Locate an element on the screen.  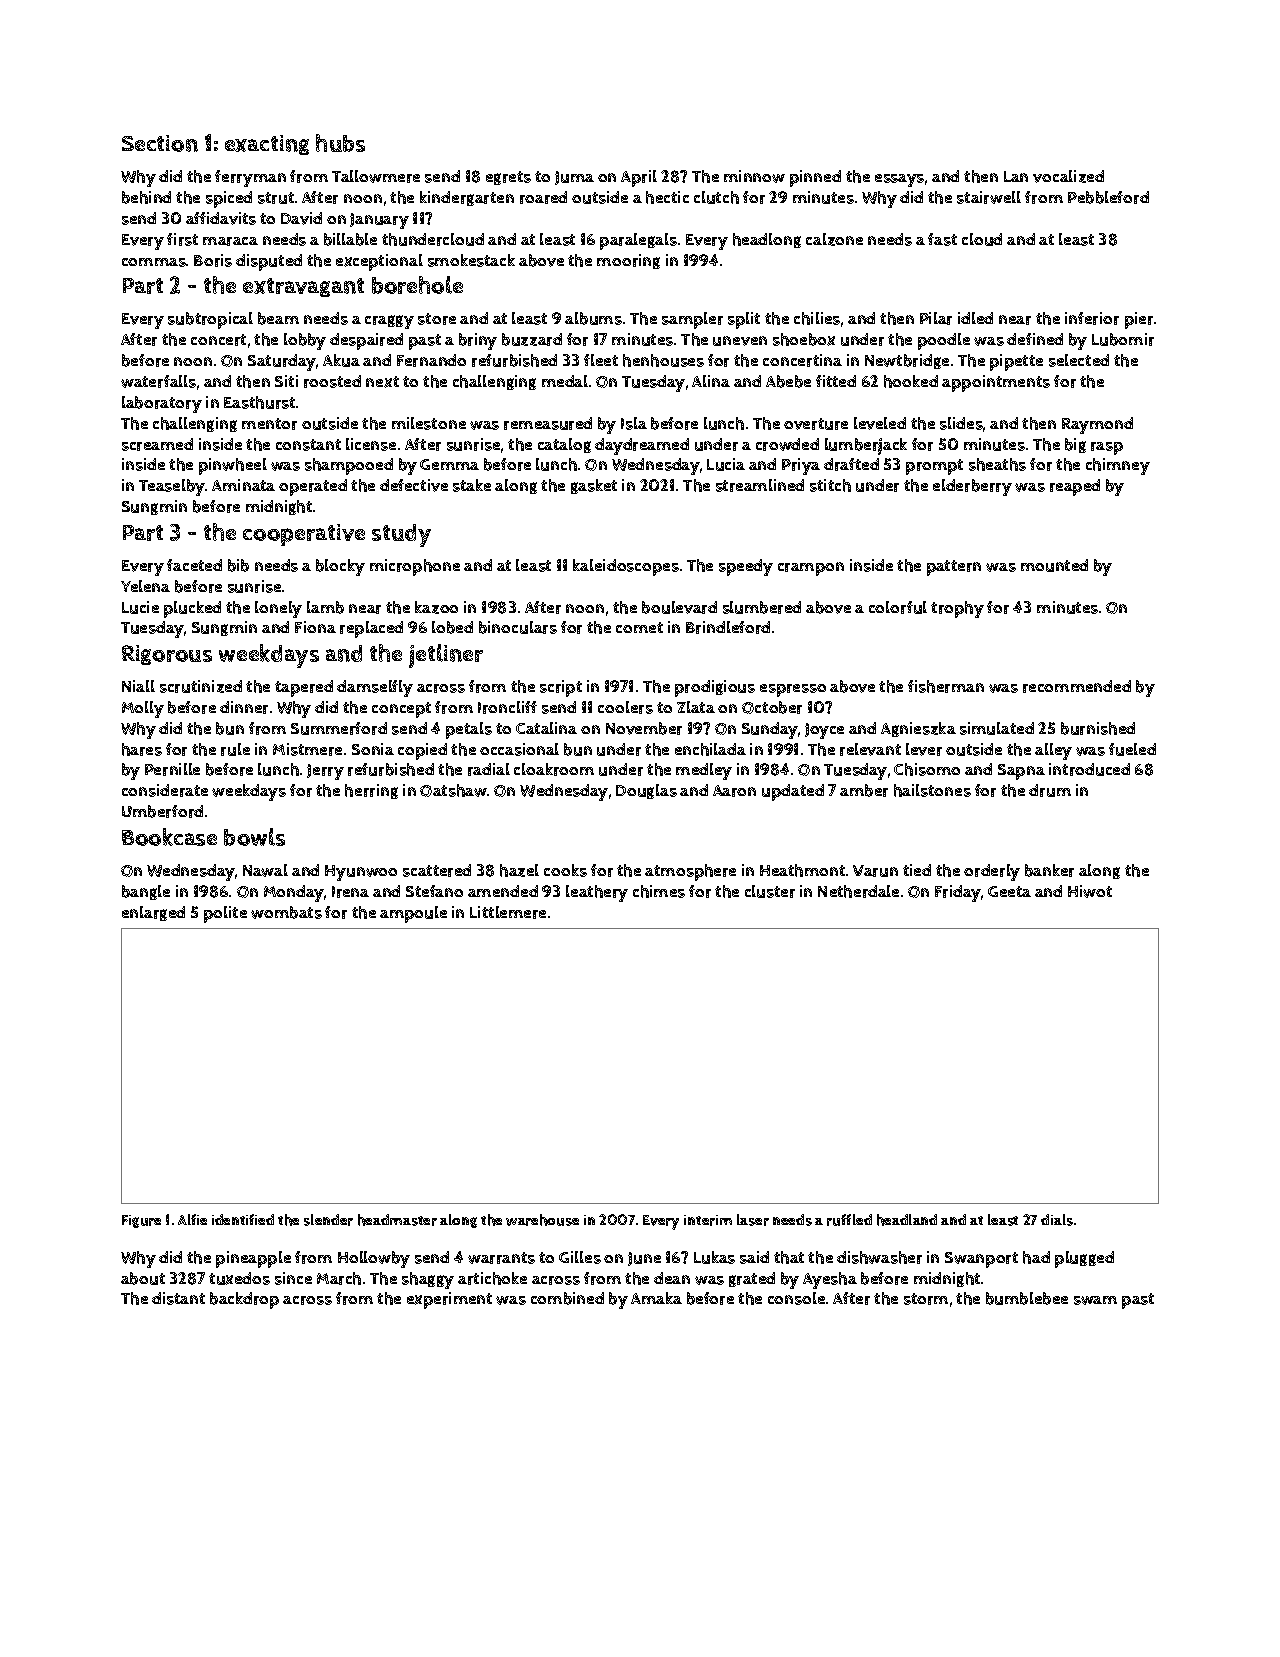
Littlemere is located at coordinates (508, 912).
